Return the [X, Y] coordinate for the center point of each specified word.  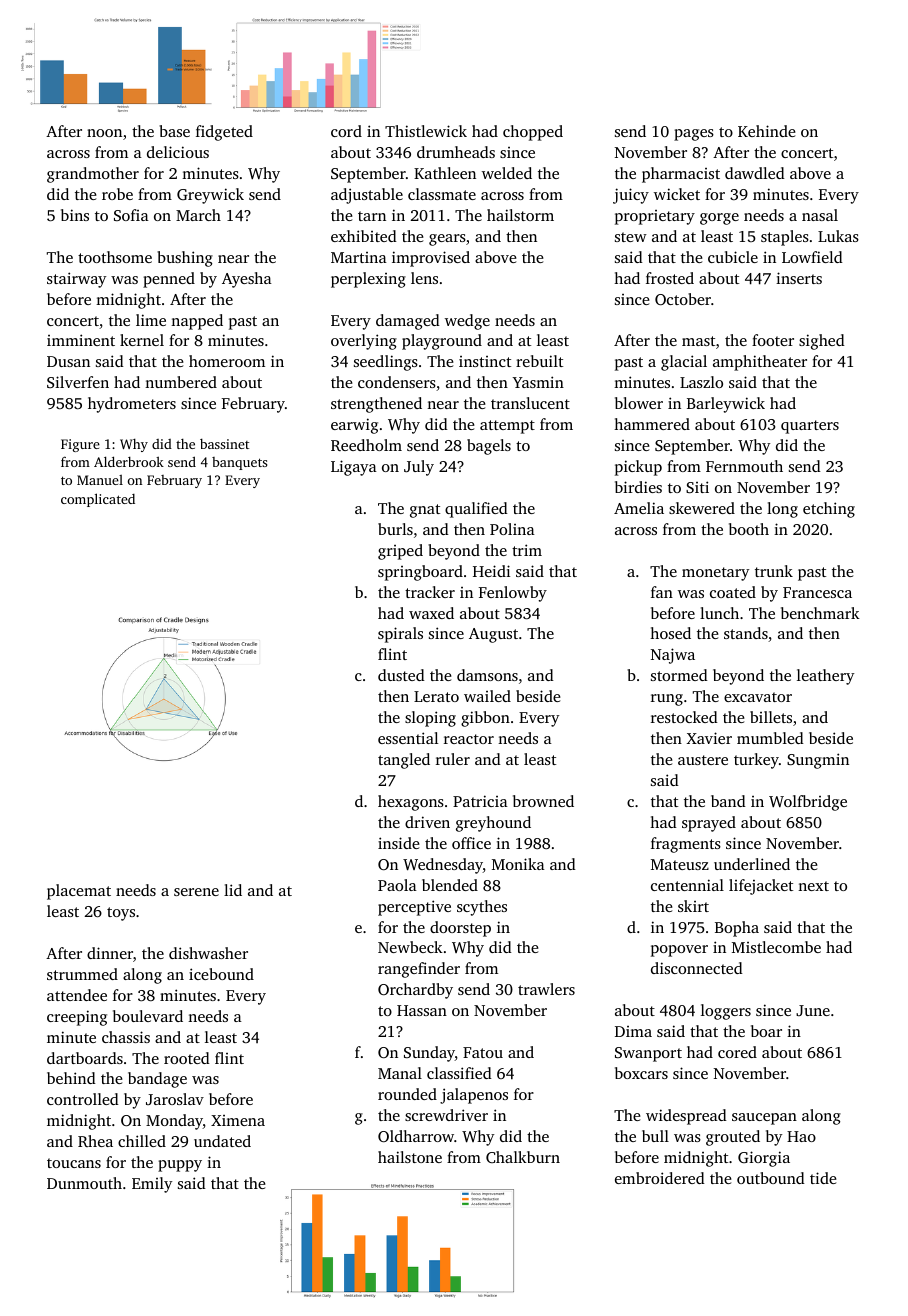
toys [121, 914]
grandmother [93, 175]
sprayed [709, 824]
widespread [686, 1117]
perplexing [368, 280]
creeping [77, 1018]
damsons [487, 675]
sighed [822, 342]
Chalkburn [523, 1157]
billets [771, 717]
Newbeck [410, 947]
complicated [98, 500]
